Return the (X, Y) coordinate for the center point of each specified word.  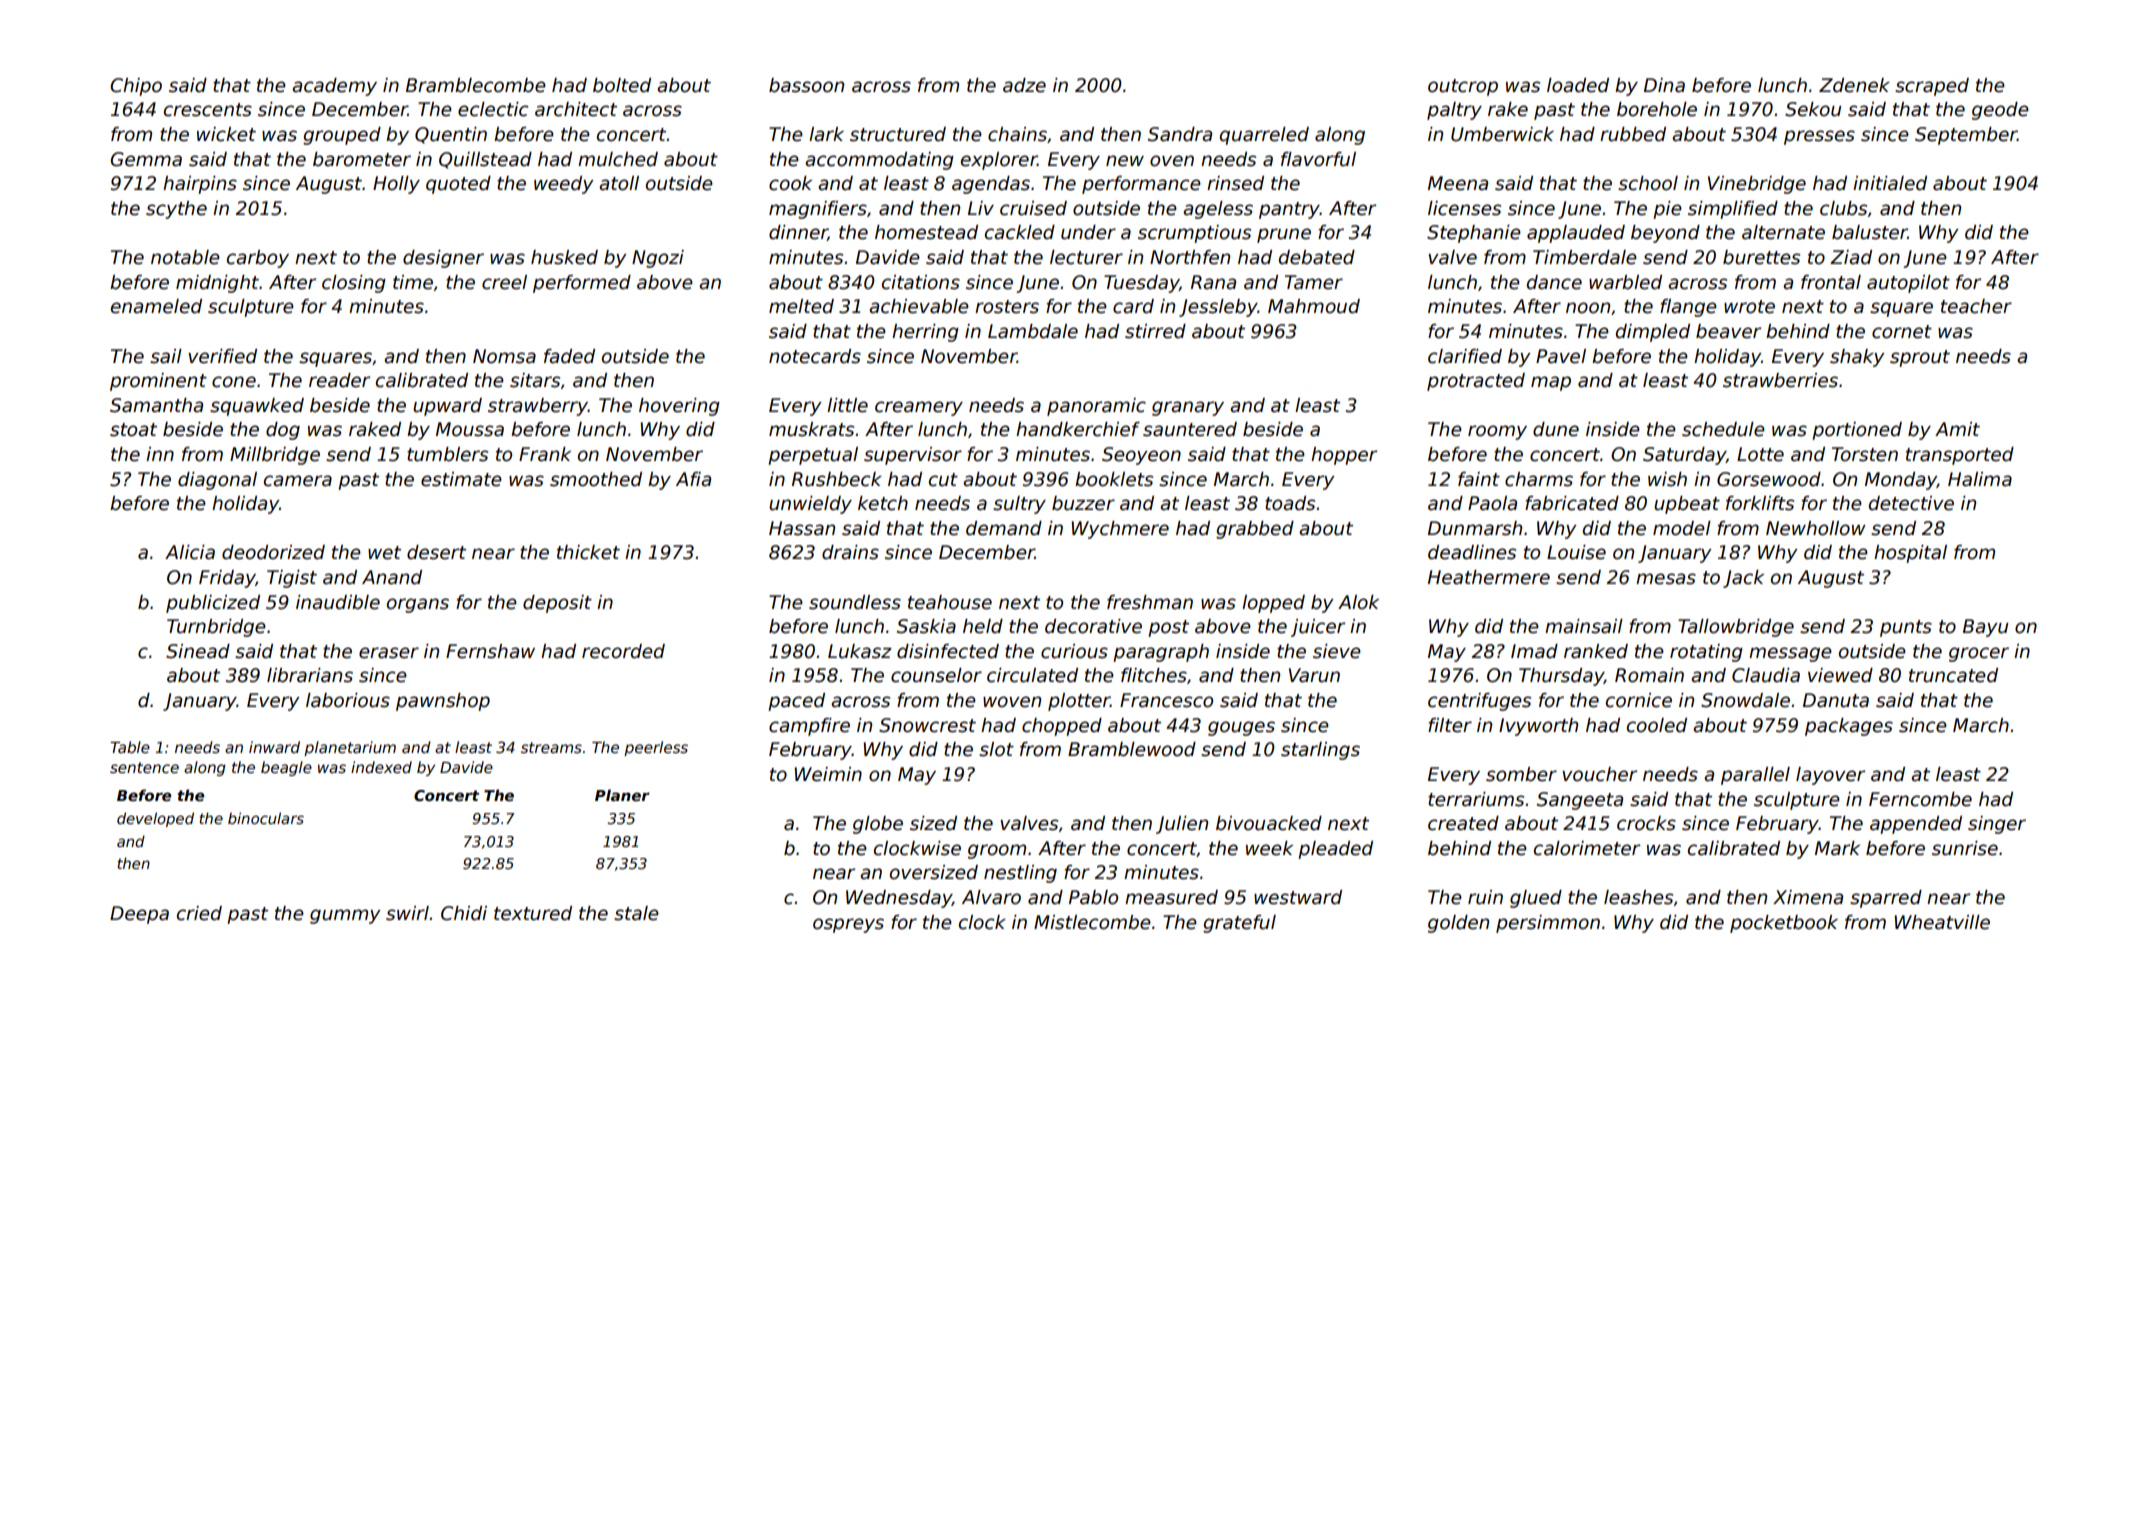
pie (1667, 210)
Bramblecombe (476, 85)
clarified (1465, 356)
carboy (258, 259)
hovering (679, 407)
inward (274, 747)
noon (1588, 308)
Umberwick (1502, 134)
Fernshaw (490, 651)
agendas (991, 185)
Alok (1358, 602)
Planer (622, 795)
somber (1521, 774)
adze (1024, 85)
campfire (809, 727)
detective (1911, 503)
